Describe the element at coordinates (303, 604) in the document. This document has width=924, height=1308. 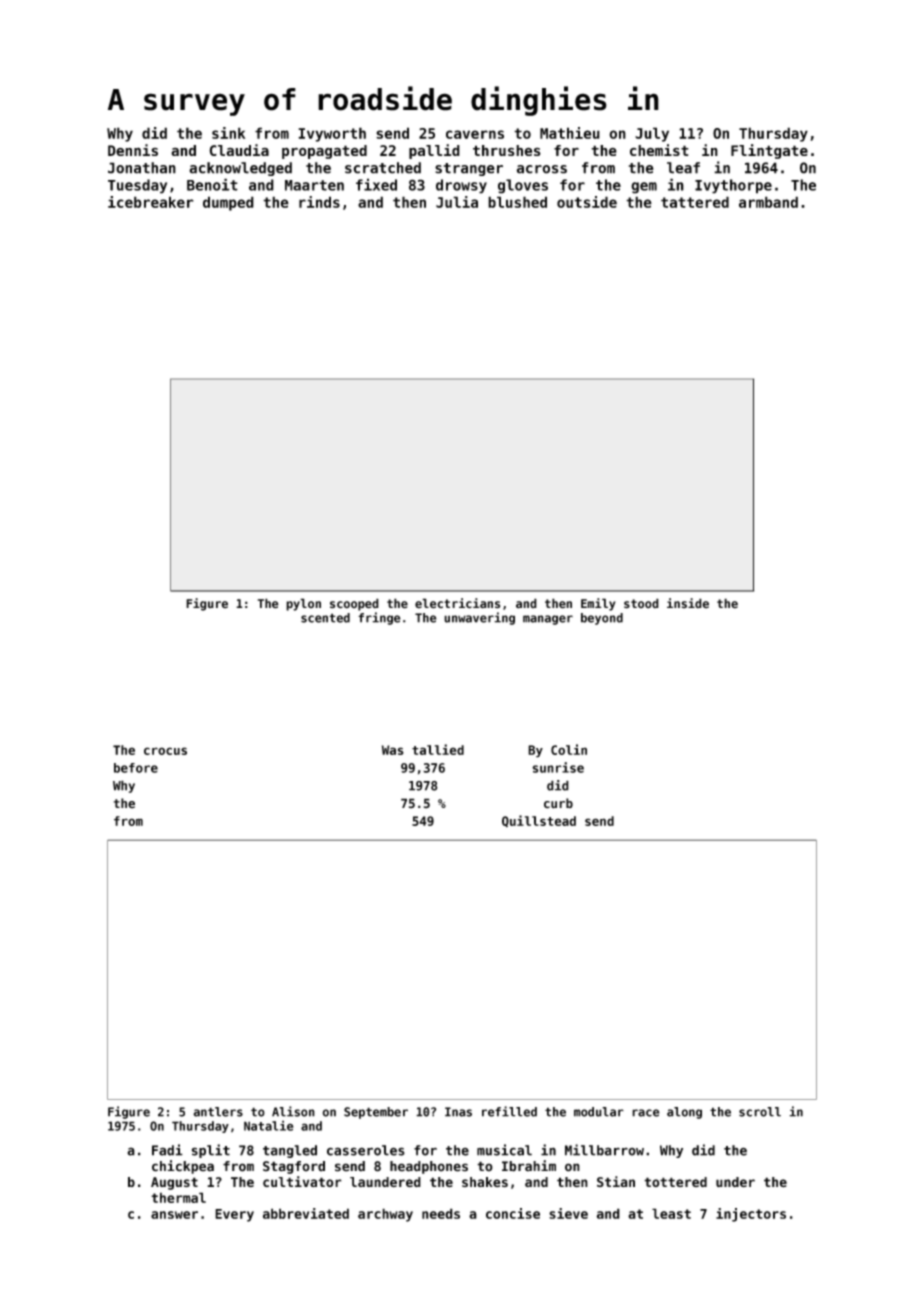
I see `pylon` at that location.
